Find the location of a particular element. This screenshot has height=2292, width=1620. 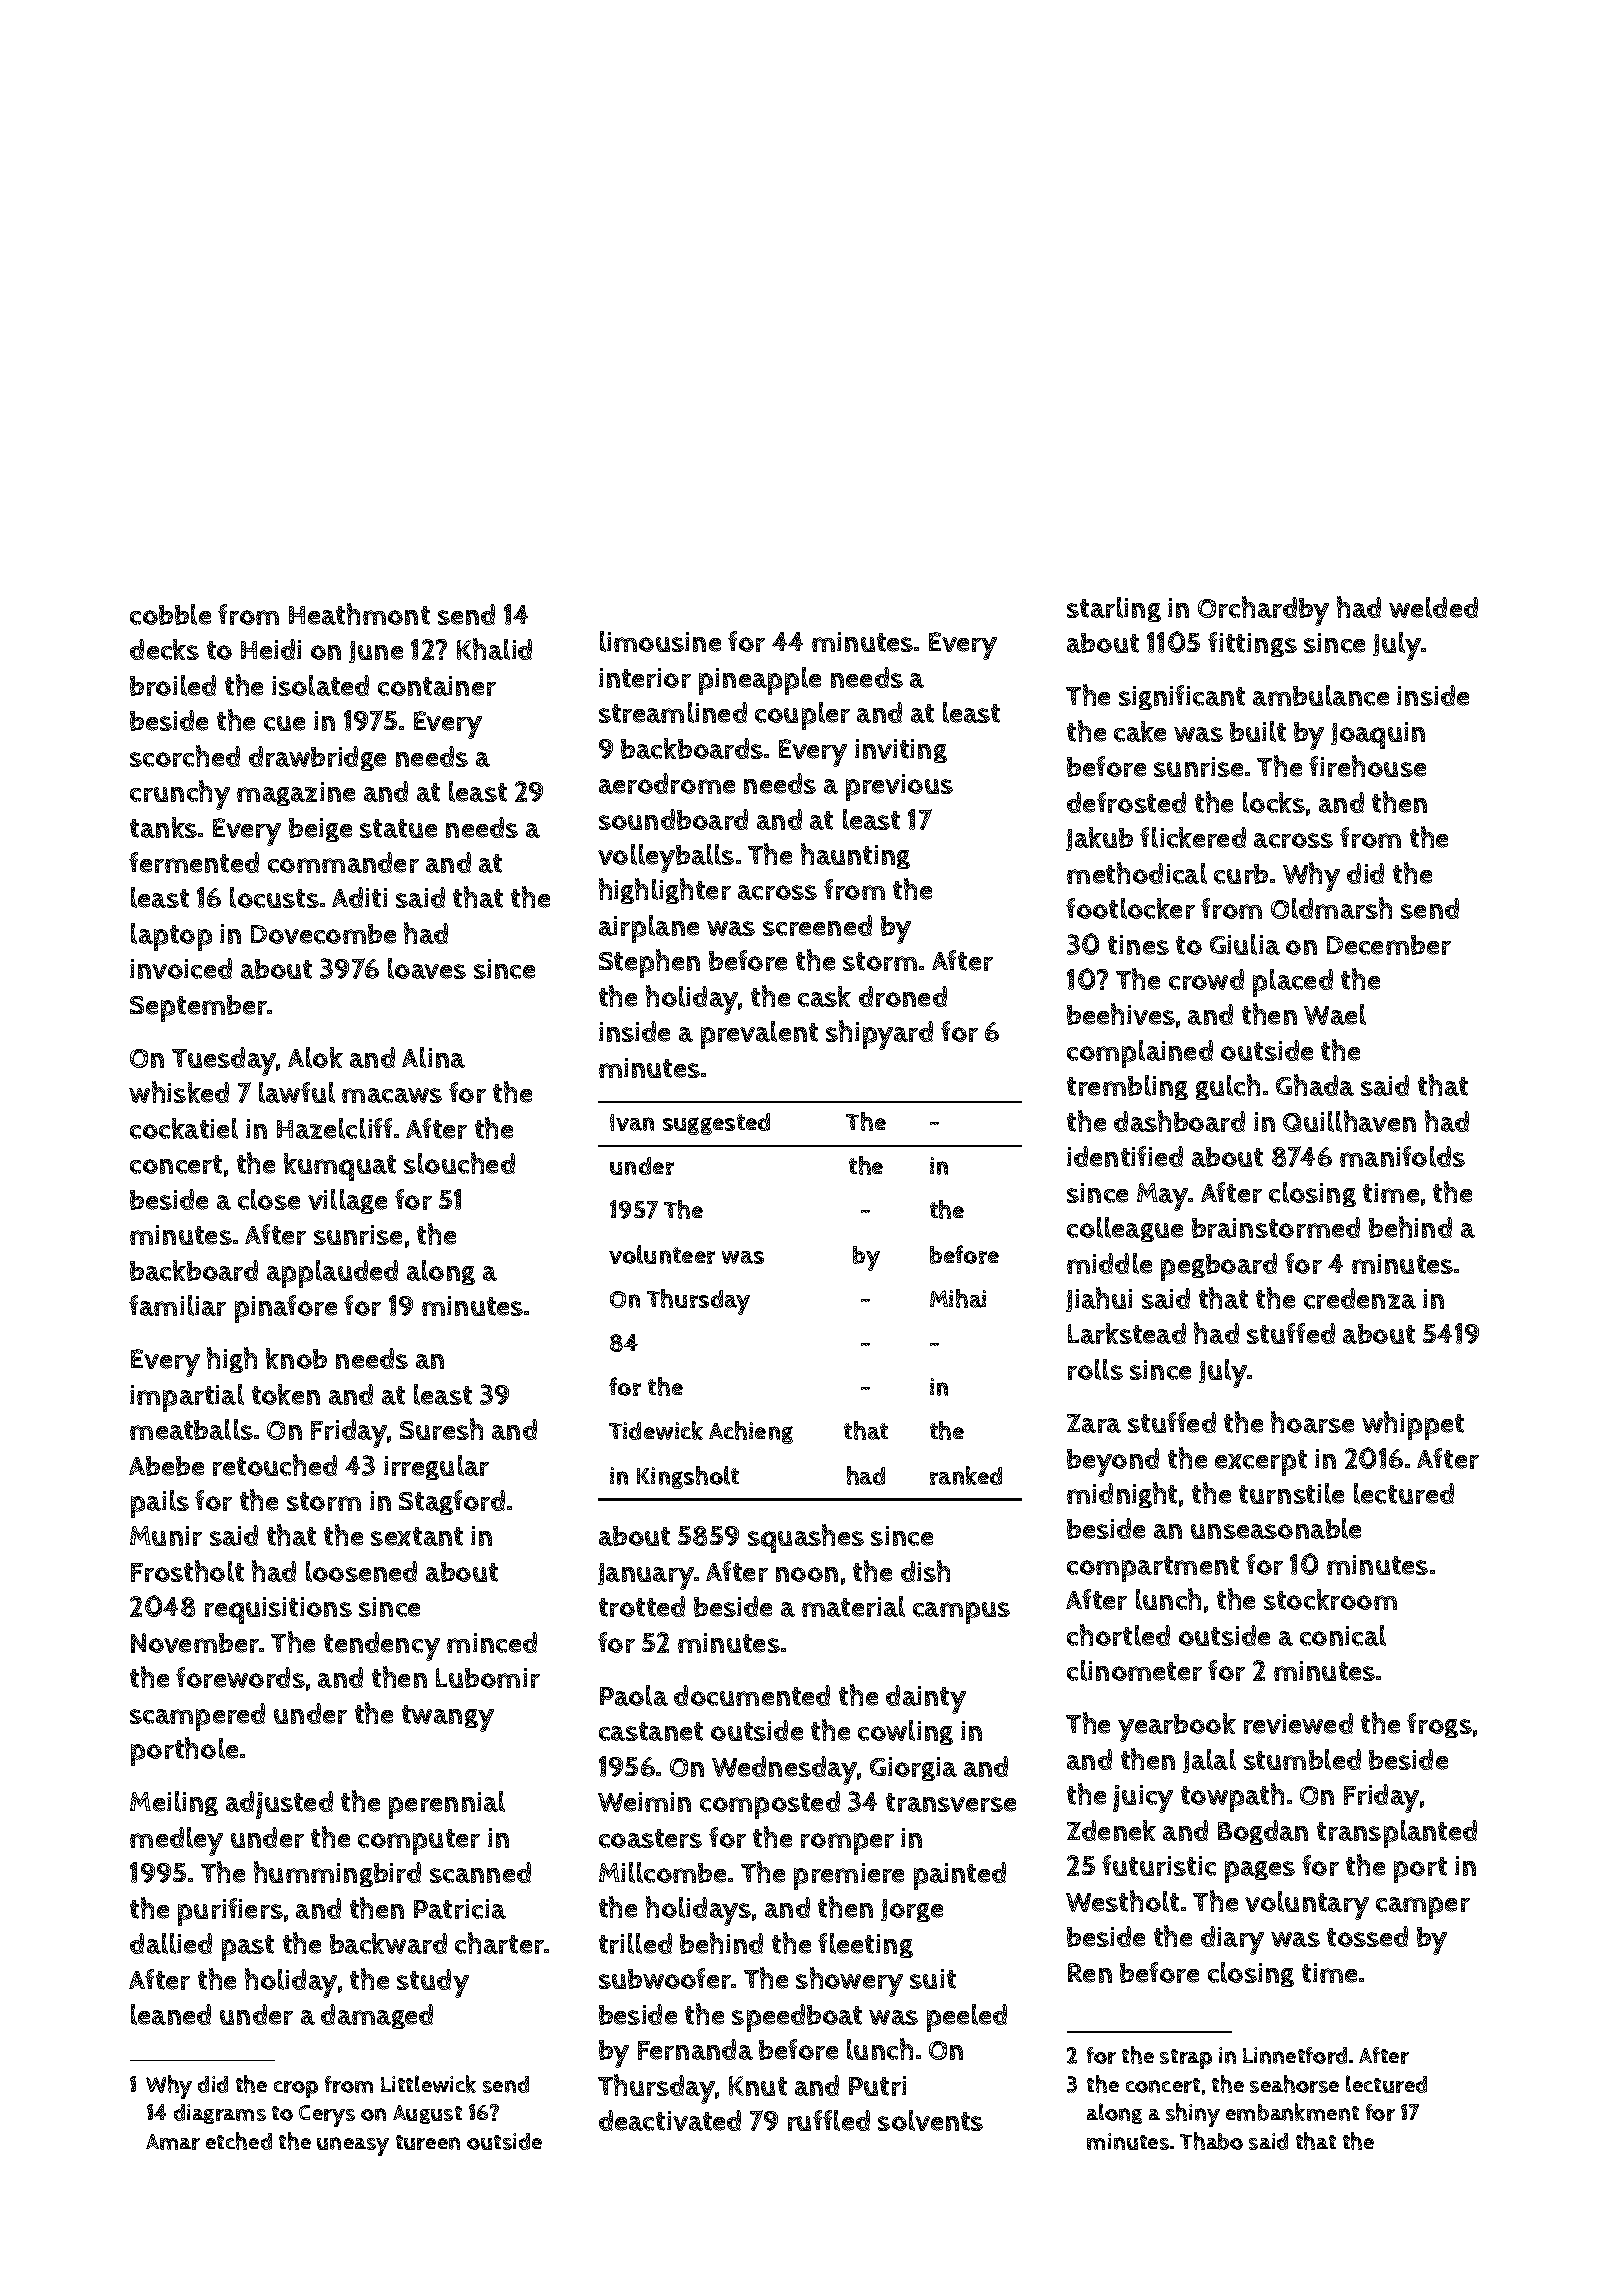

hoarse is located at coordinates (1312, 1422).
